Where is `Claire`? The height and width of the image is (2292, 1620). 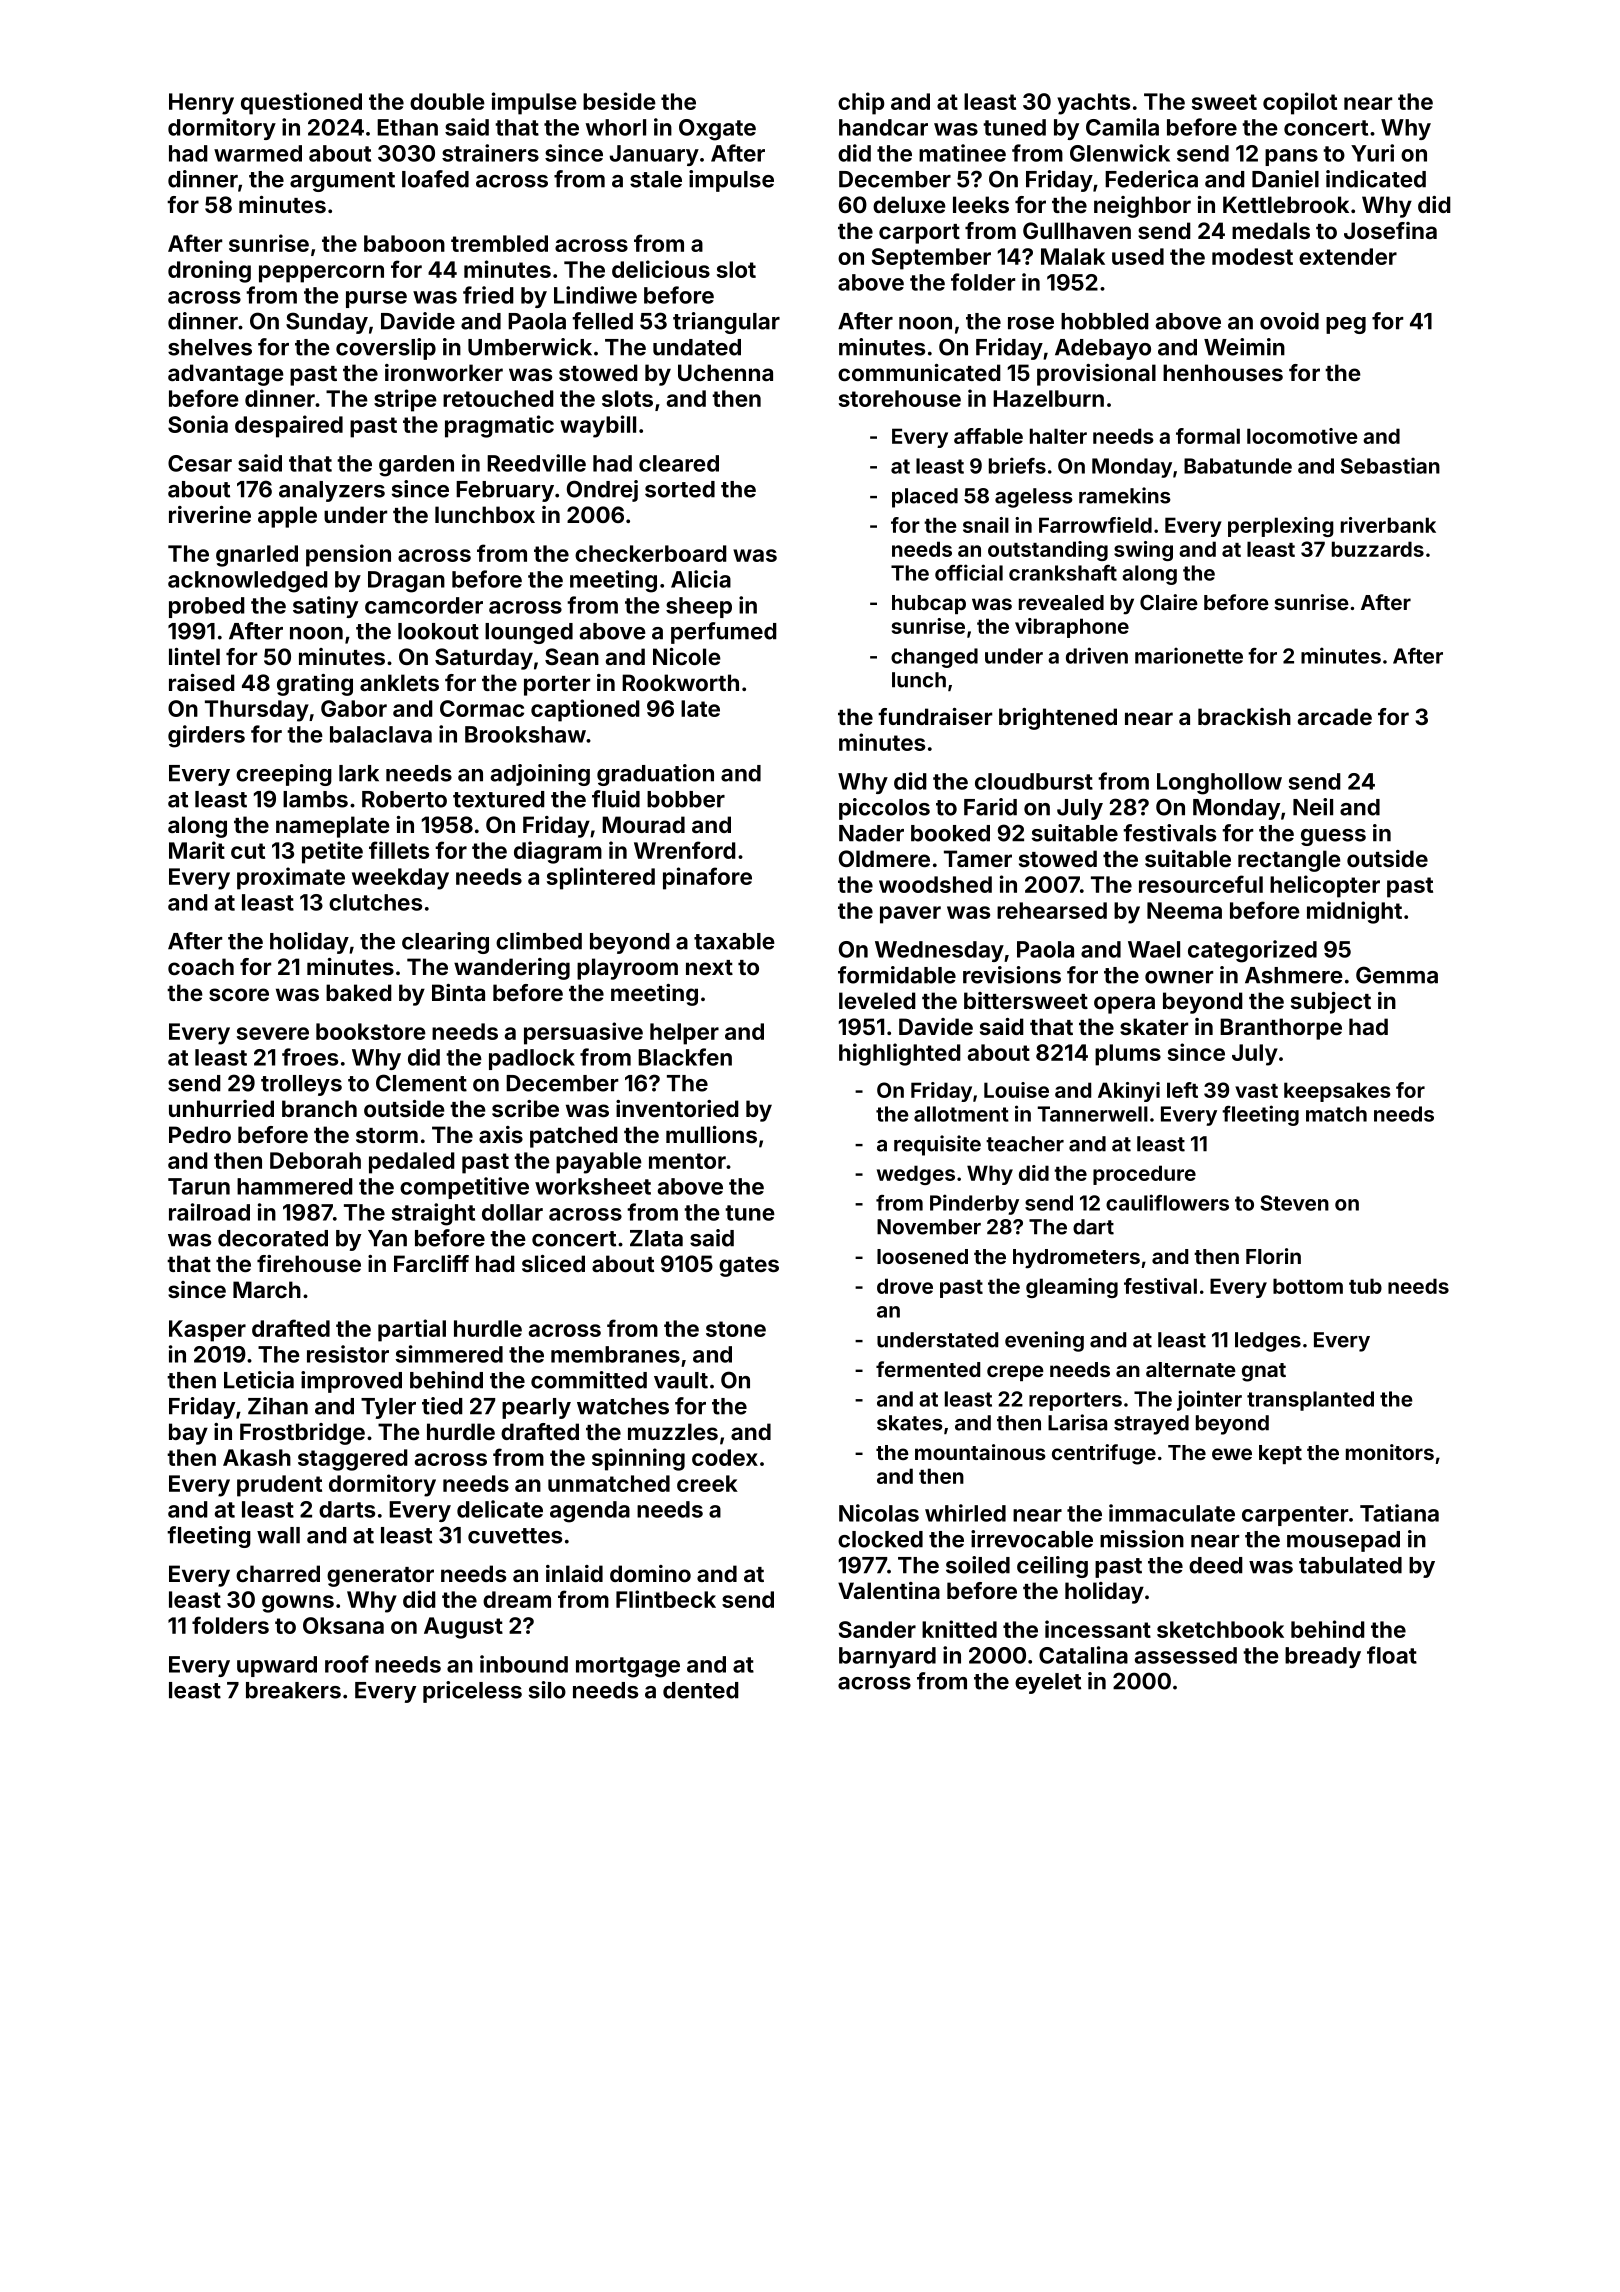
Claire is located at coordinates (1169, 602).
